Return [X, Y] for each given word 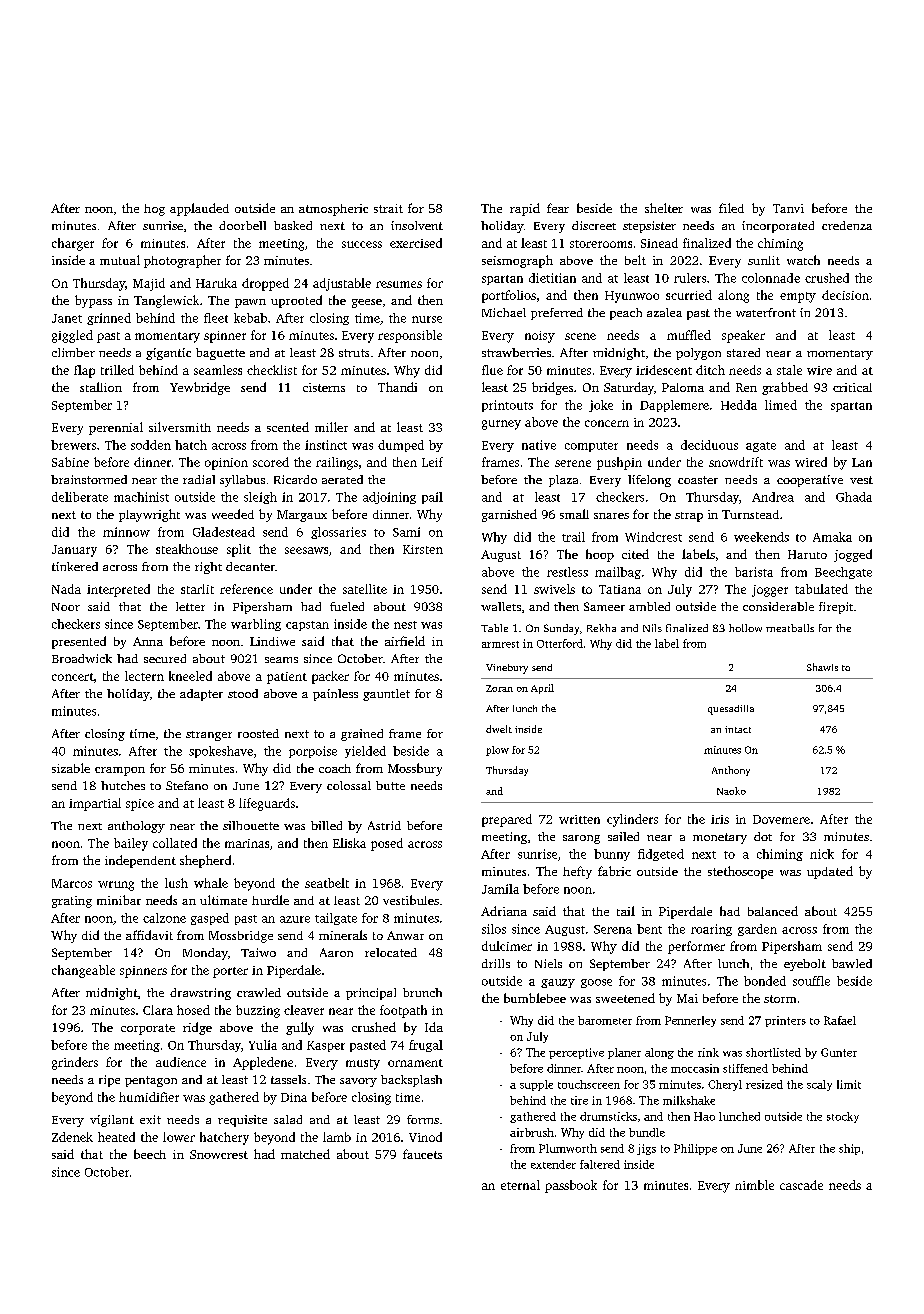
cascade [801, 1185]
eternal [520, 1185]
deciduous [709, 445]
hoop [600, 555]
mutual [120, 260]
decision [845, 295]
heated [116, 1137]
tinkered [75, 566]
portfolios [509, 296]
